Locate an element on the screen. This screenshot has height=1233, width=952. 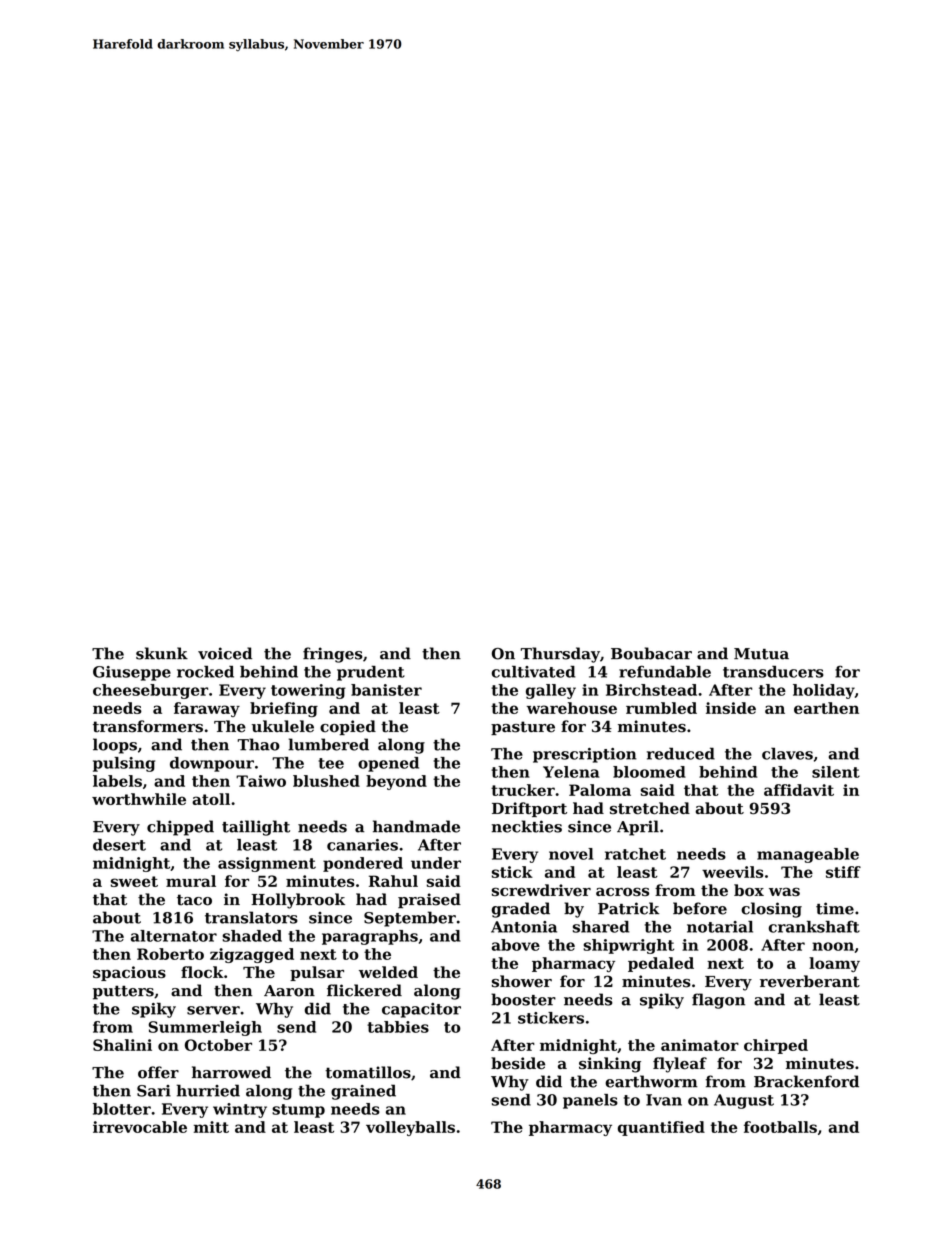
weevils is located at coordinates (732, 872).
